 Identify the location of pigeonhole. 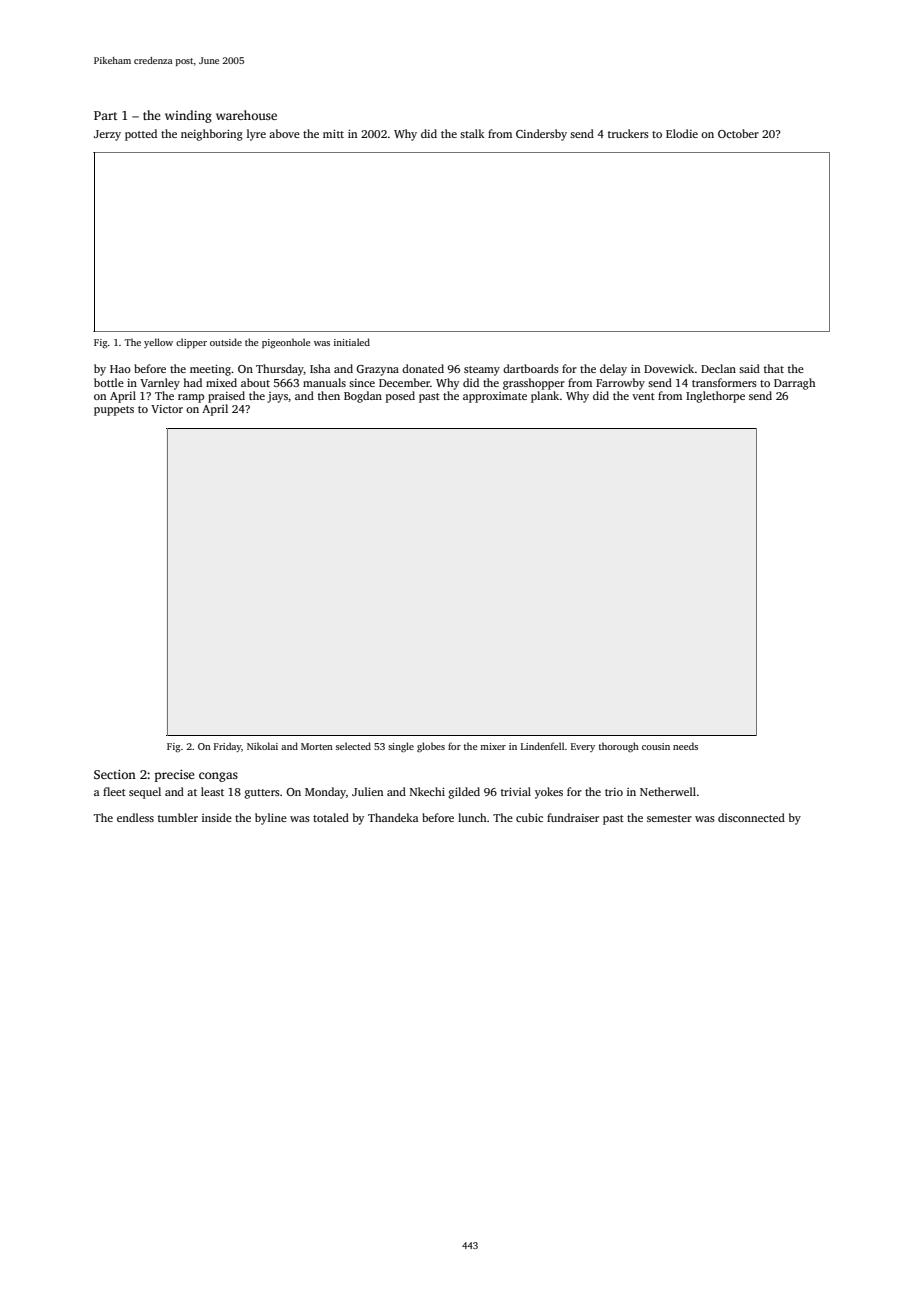
(286, 343).
